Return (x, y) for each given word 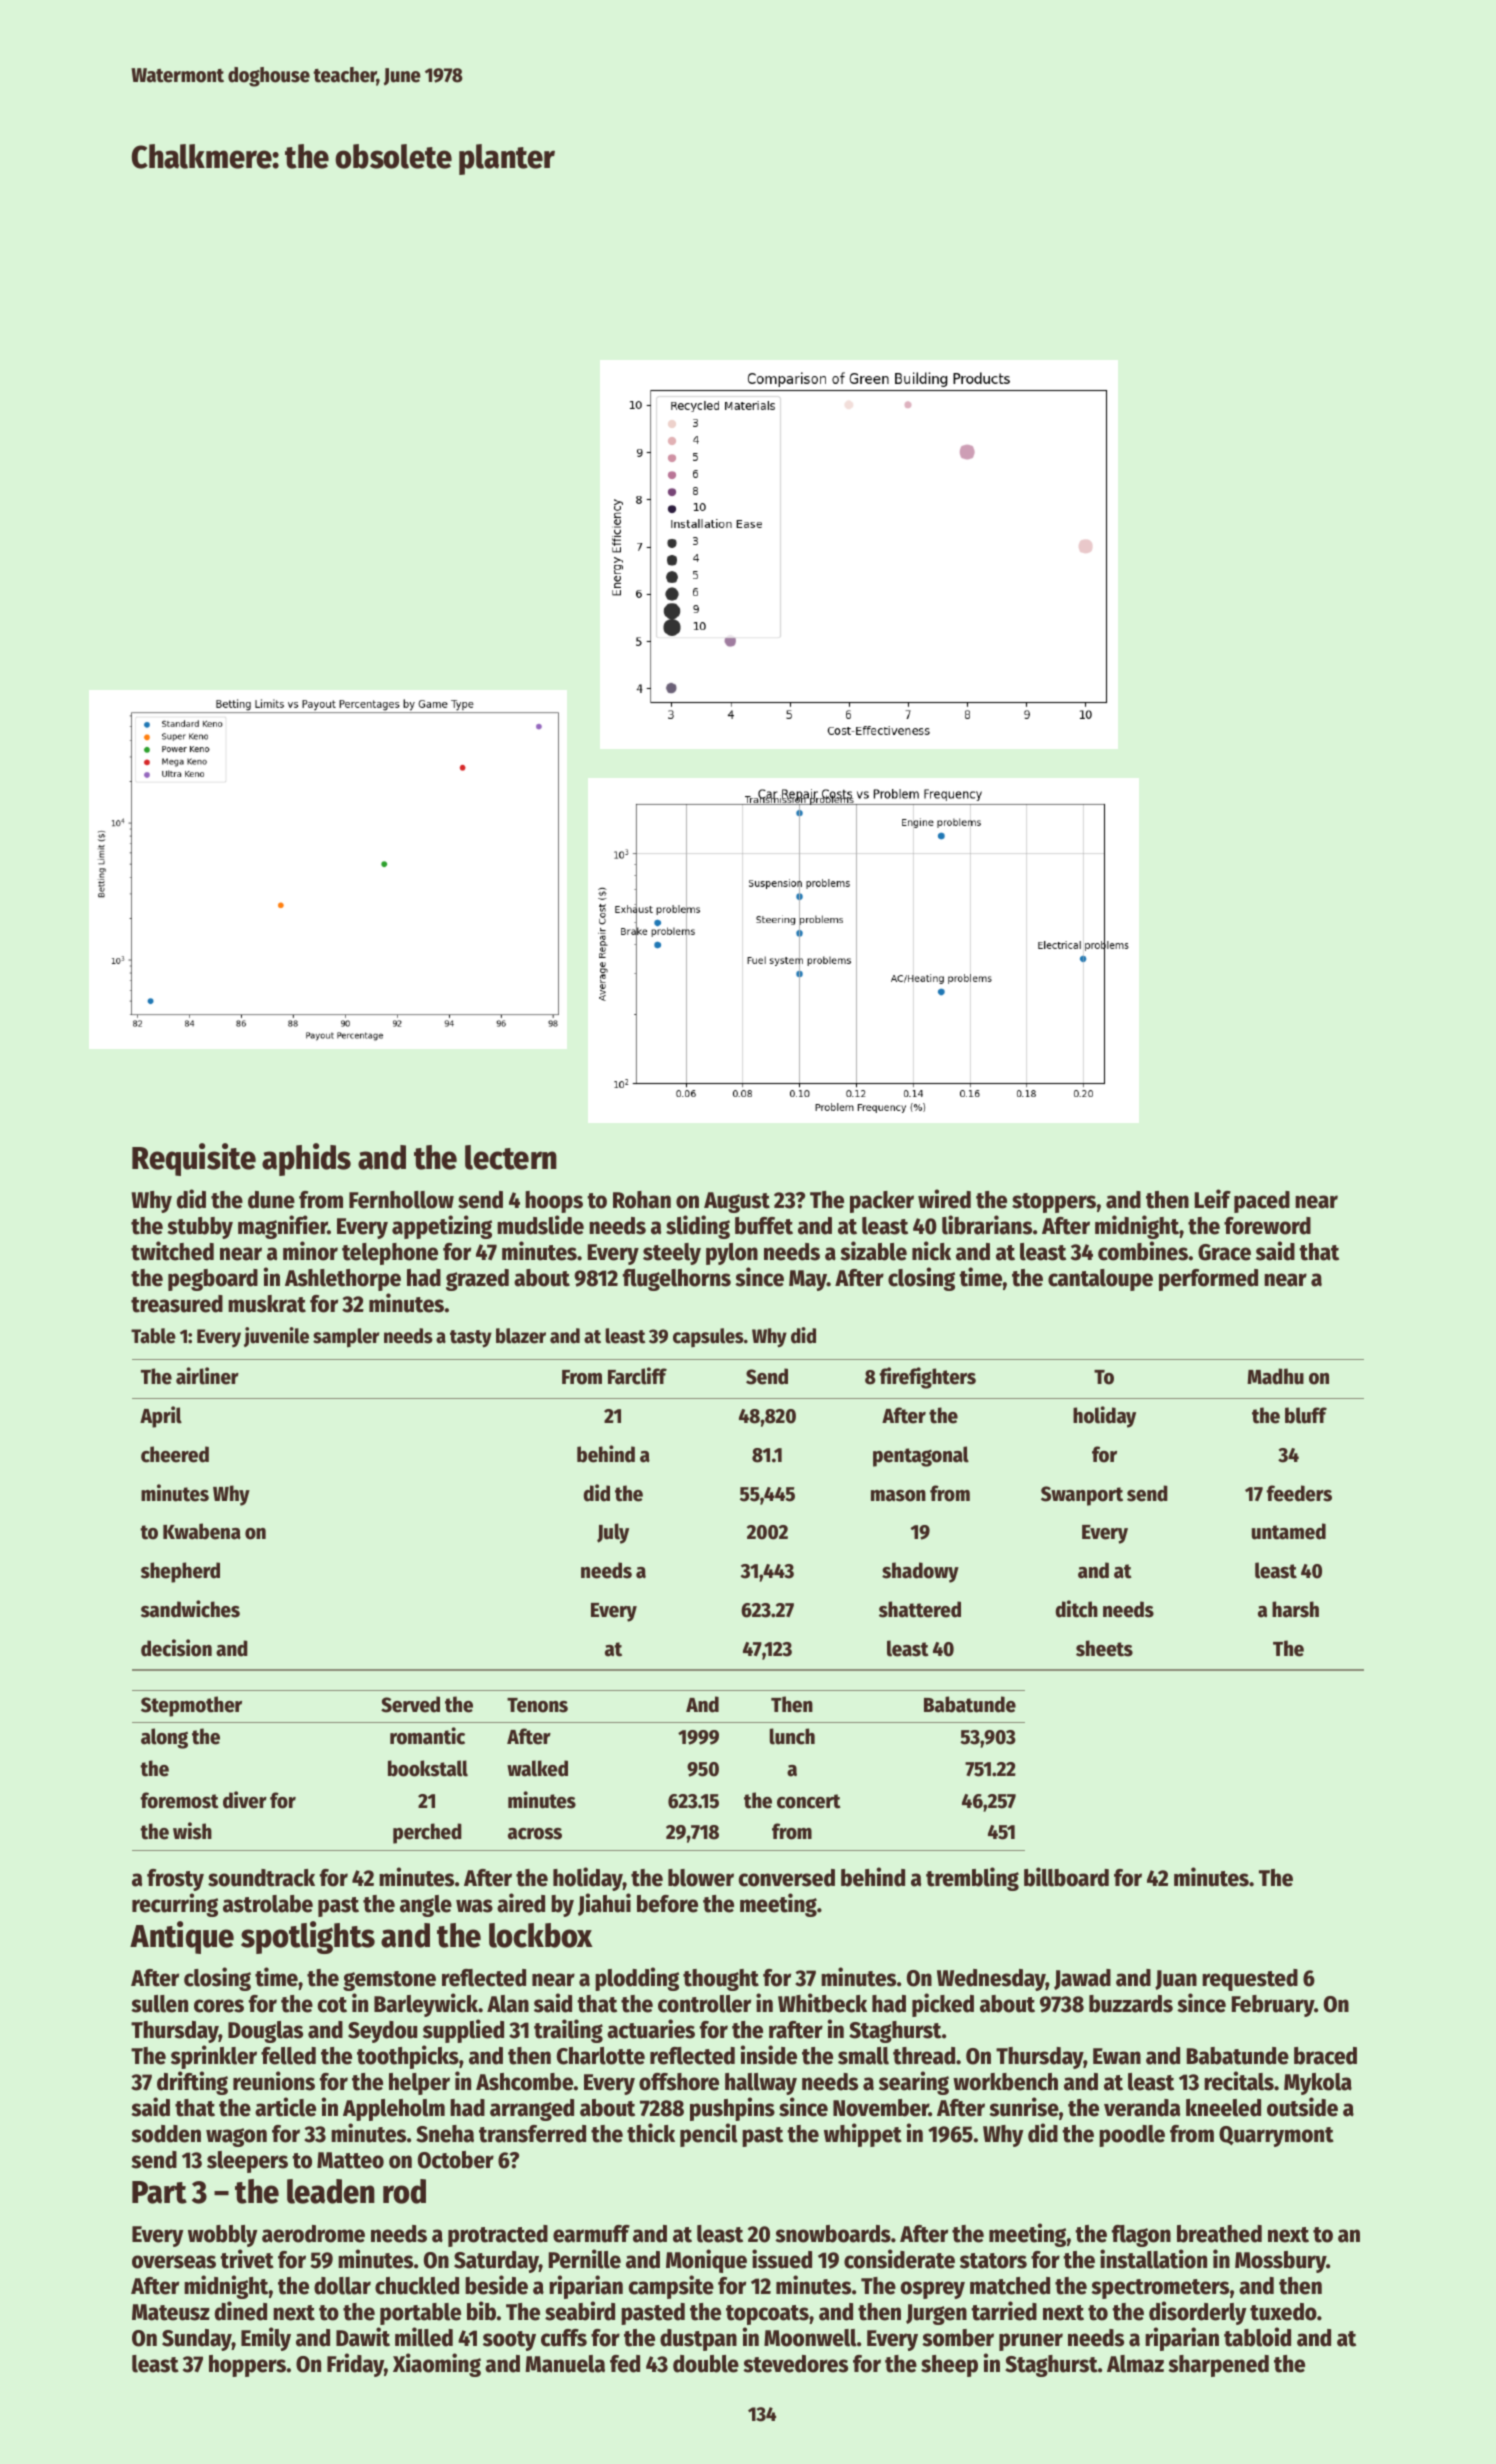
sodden (166, 2134)
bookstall (428, 1768)
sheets (1104, 1648)
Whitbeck (822, 2003)
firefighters (928, 1378)
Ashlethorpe (343, 1280)
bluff (1306, 1415)
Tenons (537, 1705)
